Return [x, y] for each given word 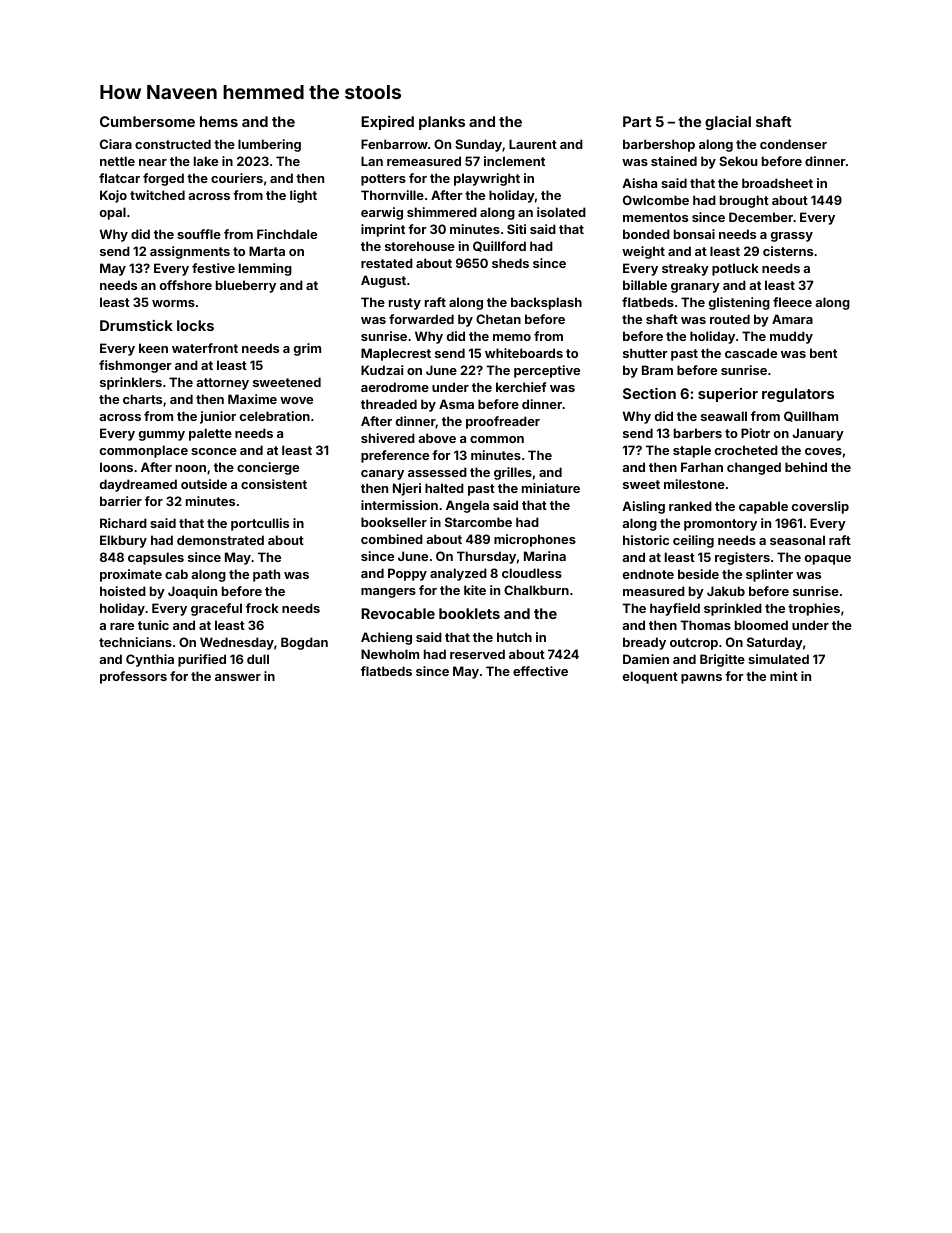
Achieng [386, 638]
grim [307, 349]
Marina [545, 556]
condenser [793, 144]
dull [258, 659]
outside [204, 484]
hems [219, 121]
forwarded [421, 319]
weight [643, 252]
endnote [648, 574]
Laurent [533, 144]
